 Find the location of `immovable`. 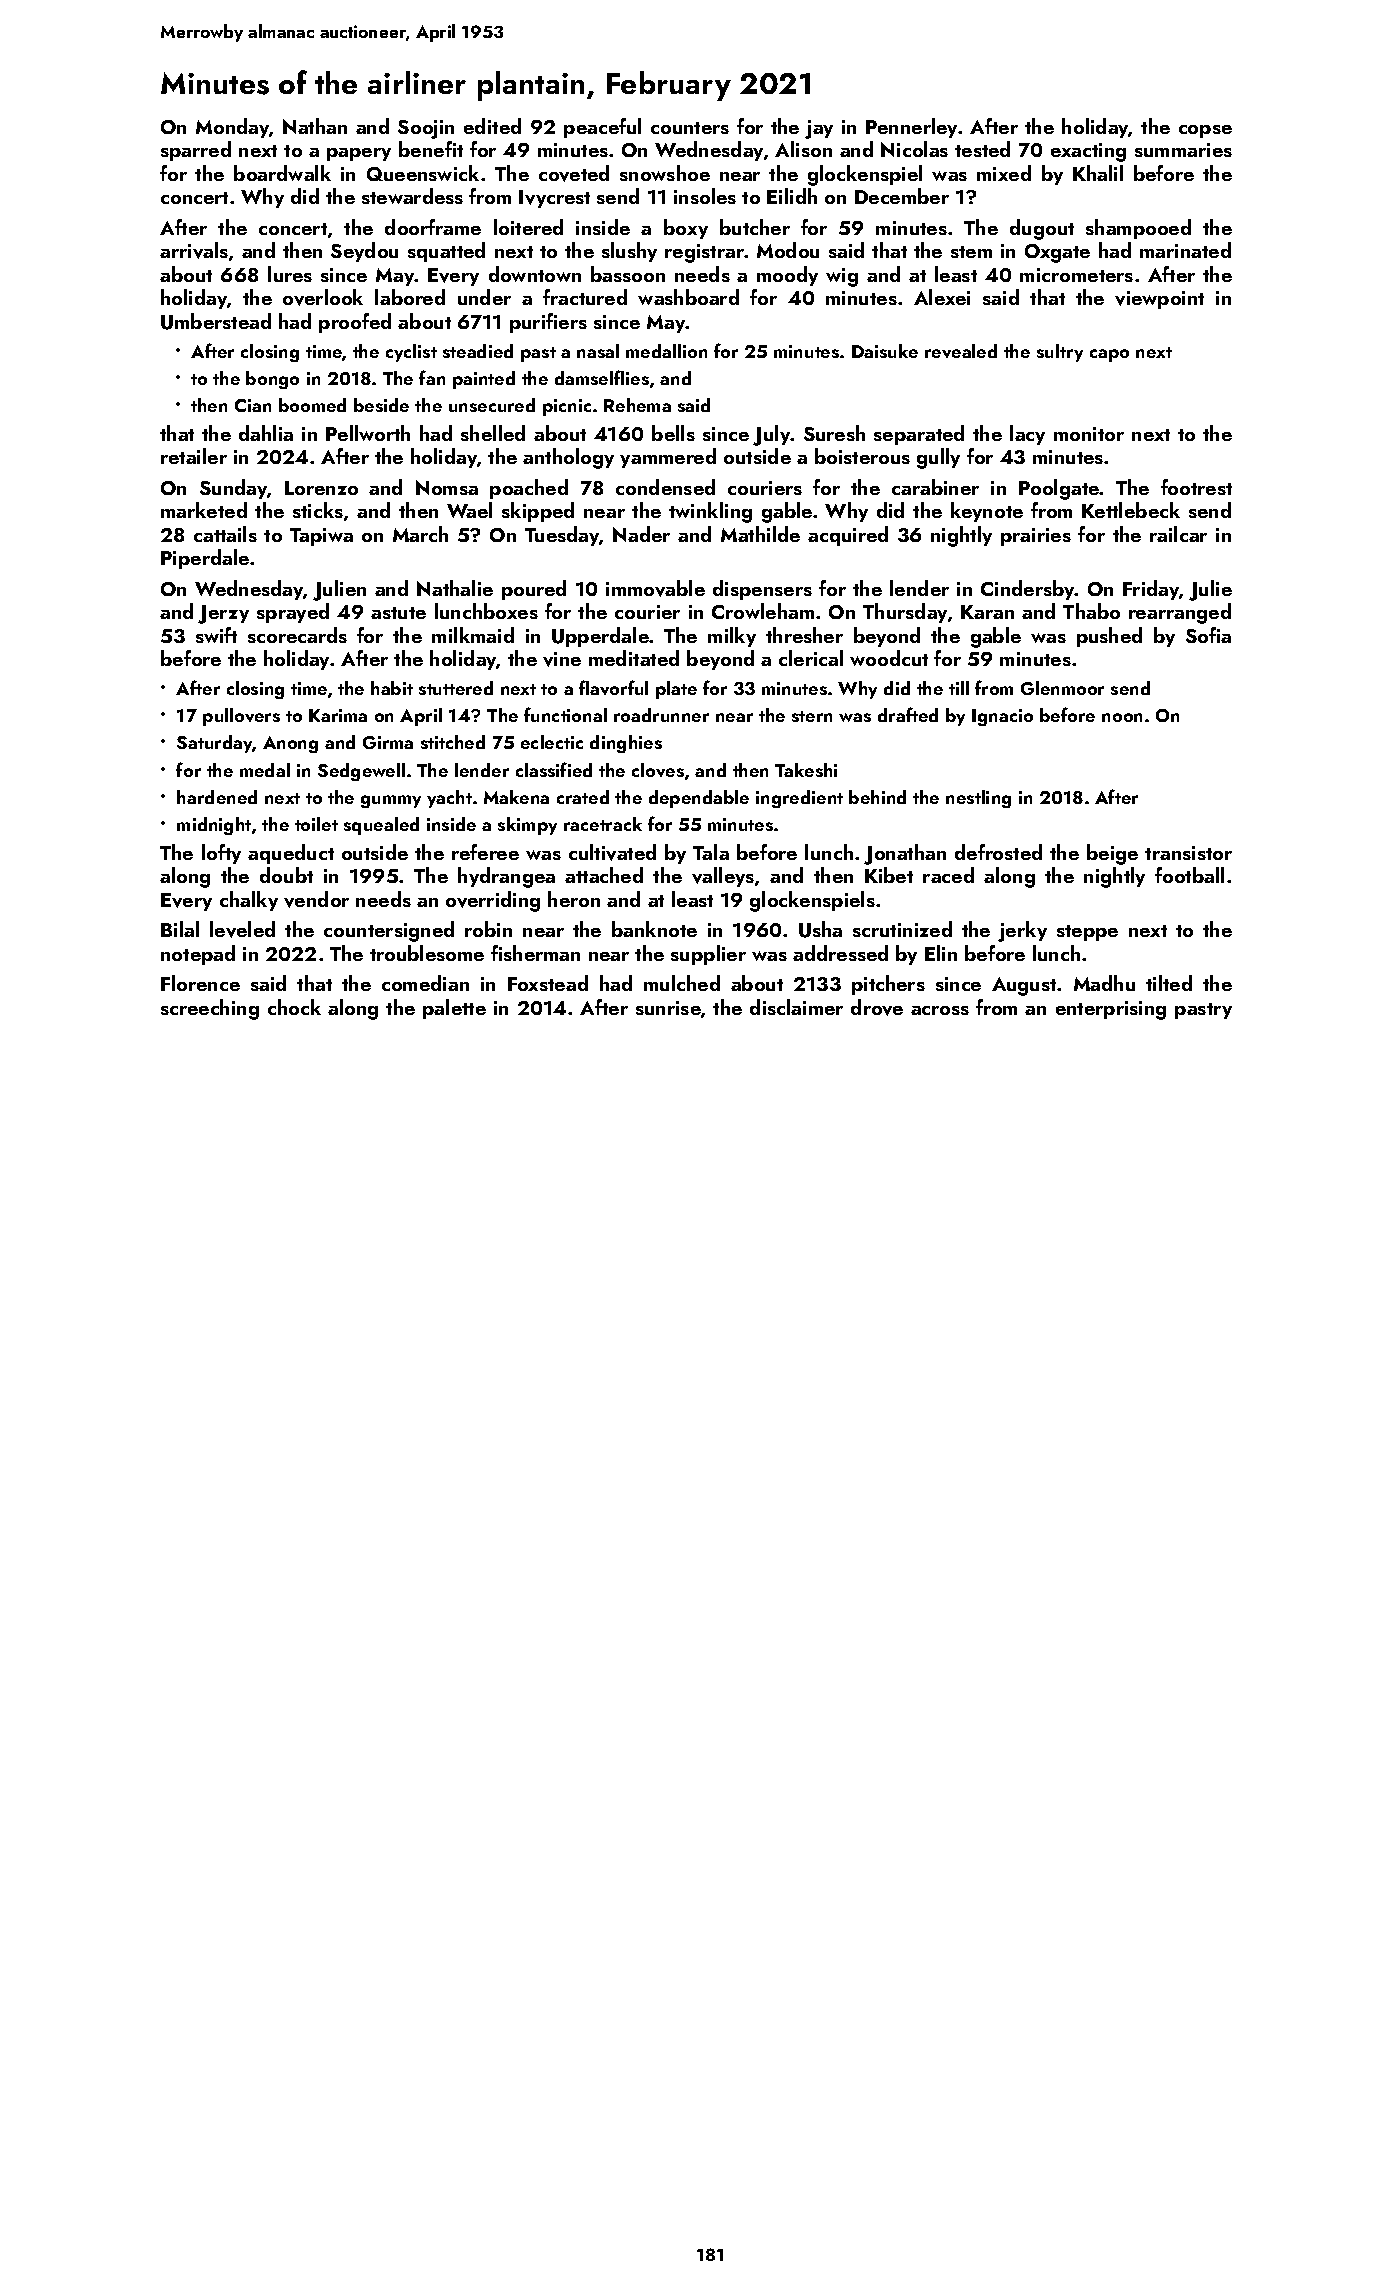

immovable is located at coordinates (655, 588).
